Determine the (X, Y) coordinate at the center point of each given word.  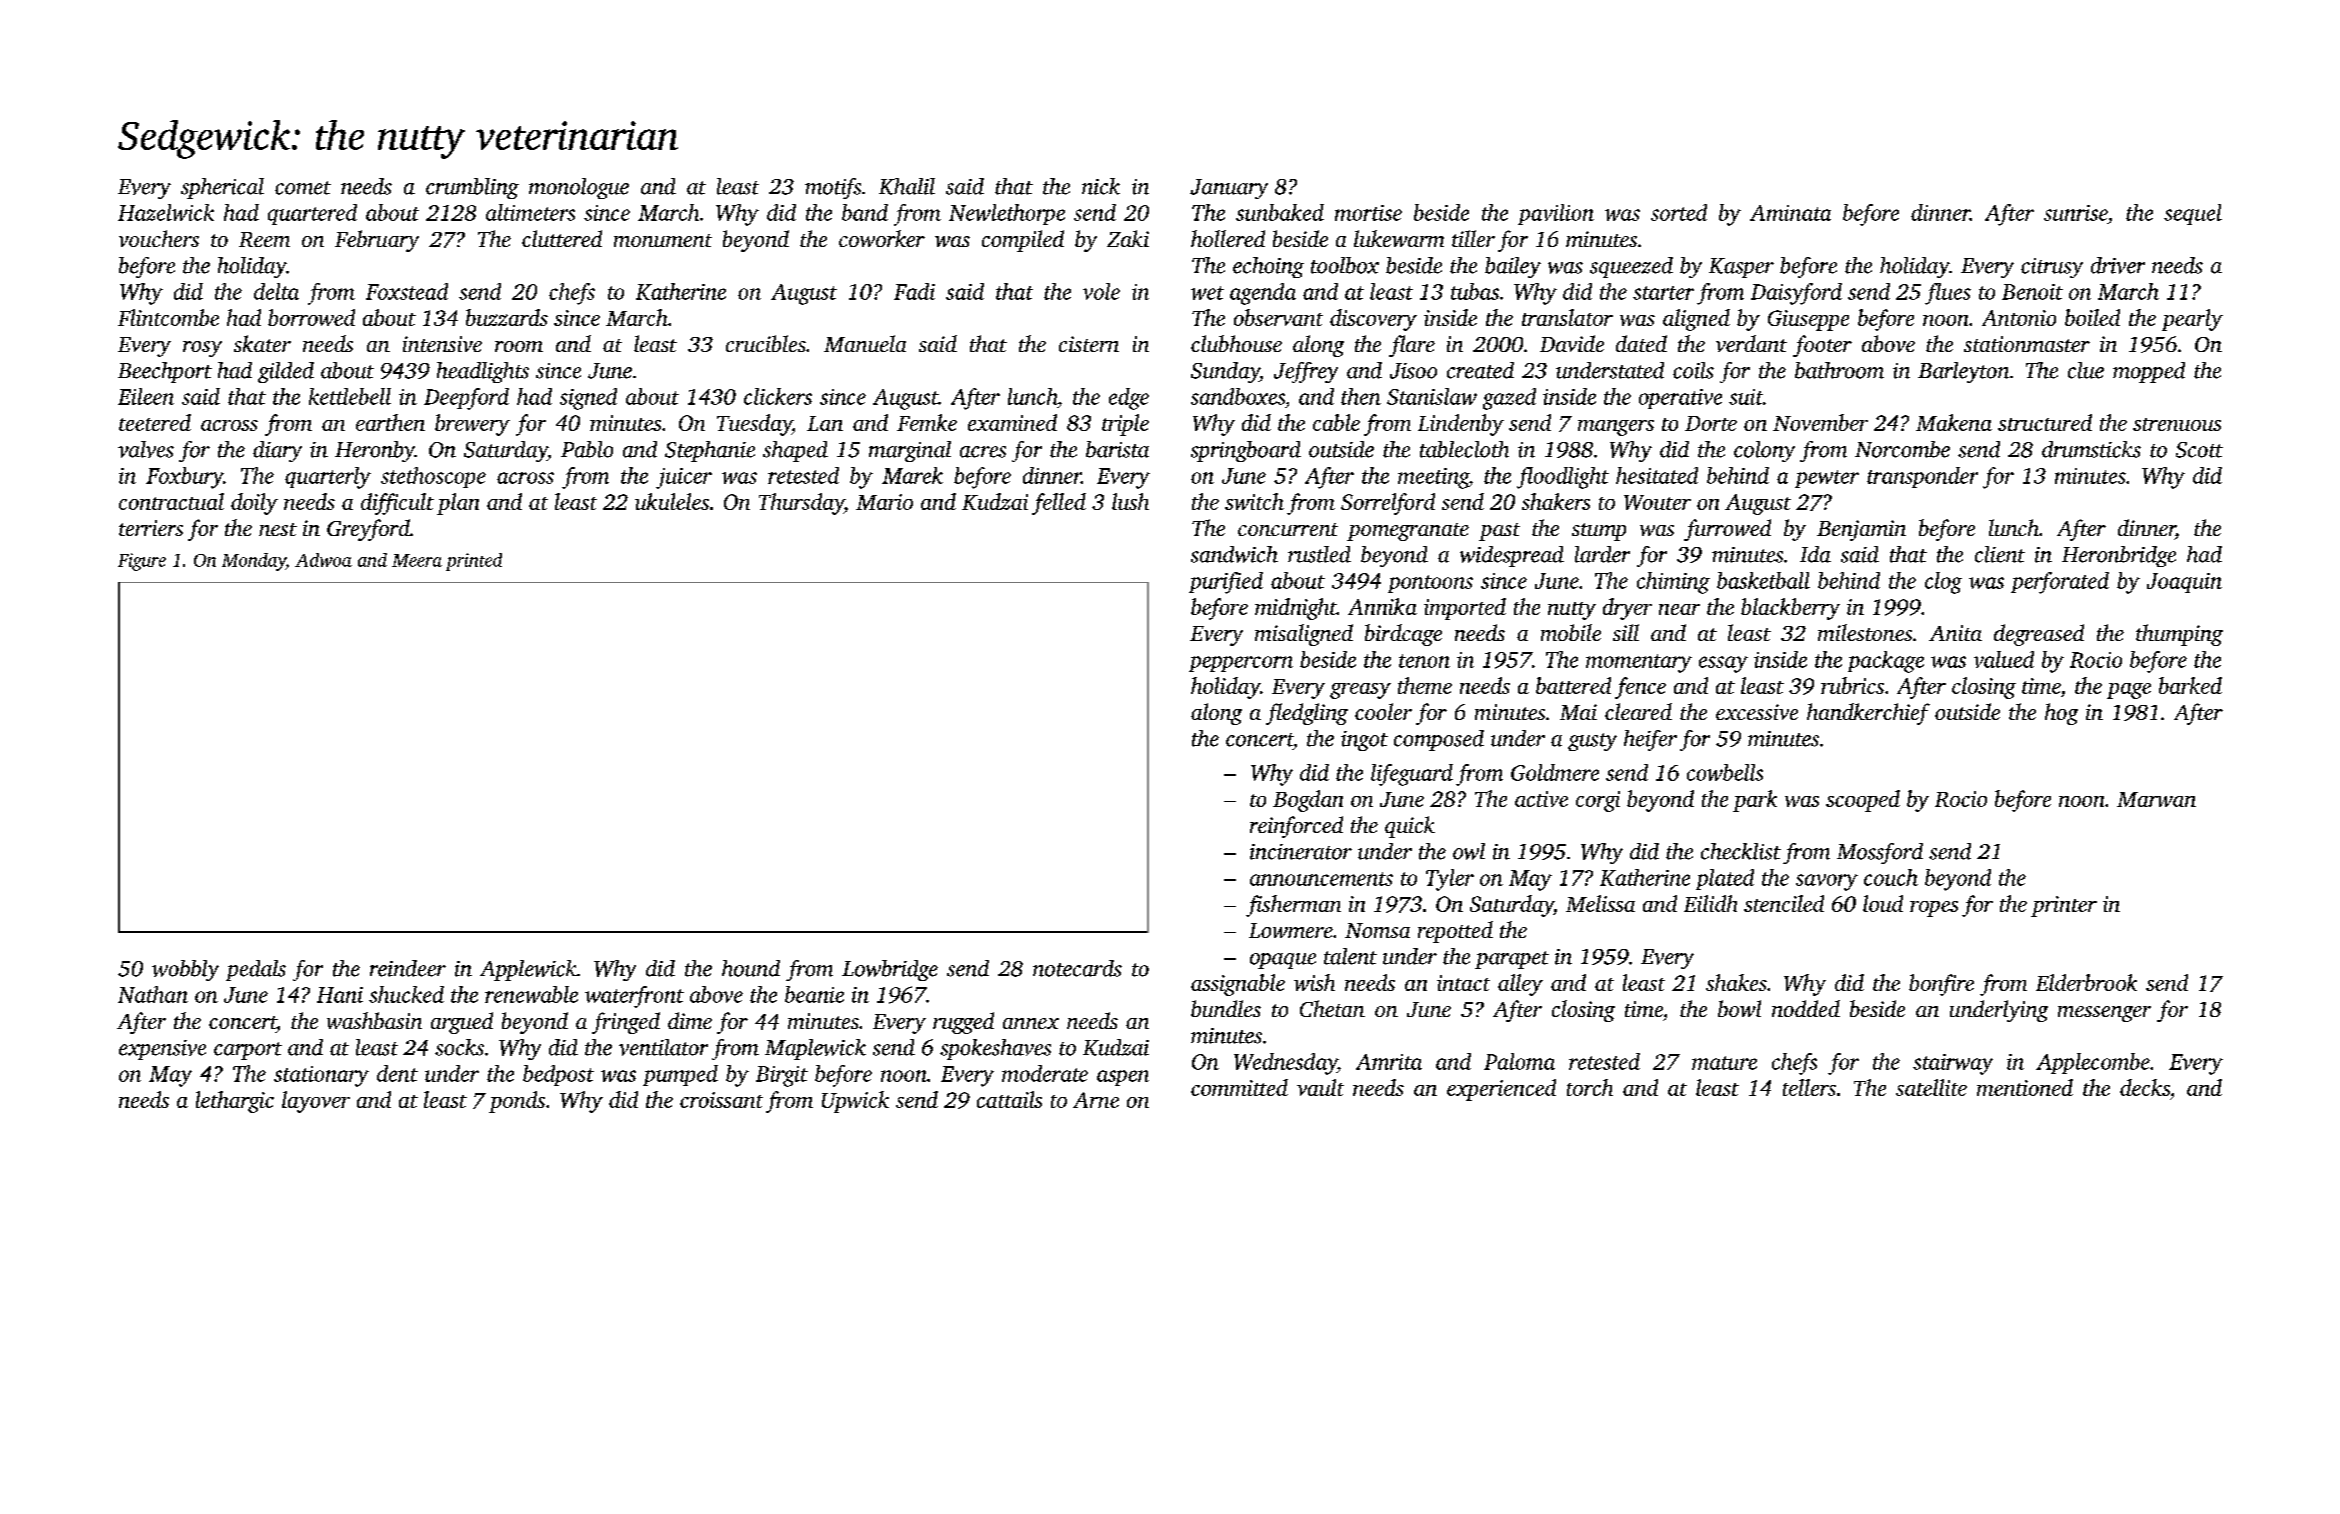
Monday (254, 562)
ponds (517, 1102)
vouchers (159, 238)
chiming (1673, 583)
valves (146, 449)
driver (2118, 265)
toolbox (1345, 265)
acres (983, 452)
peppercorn (1241, 664)
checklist (1741, 851)
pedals (256, 970)
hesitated (1657, 475)
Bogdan (1308, 801)
